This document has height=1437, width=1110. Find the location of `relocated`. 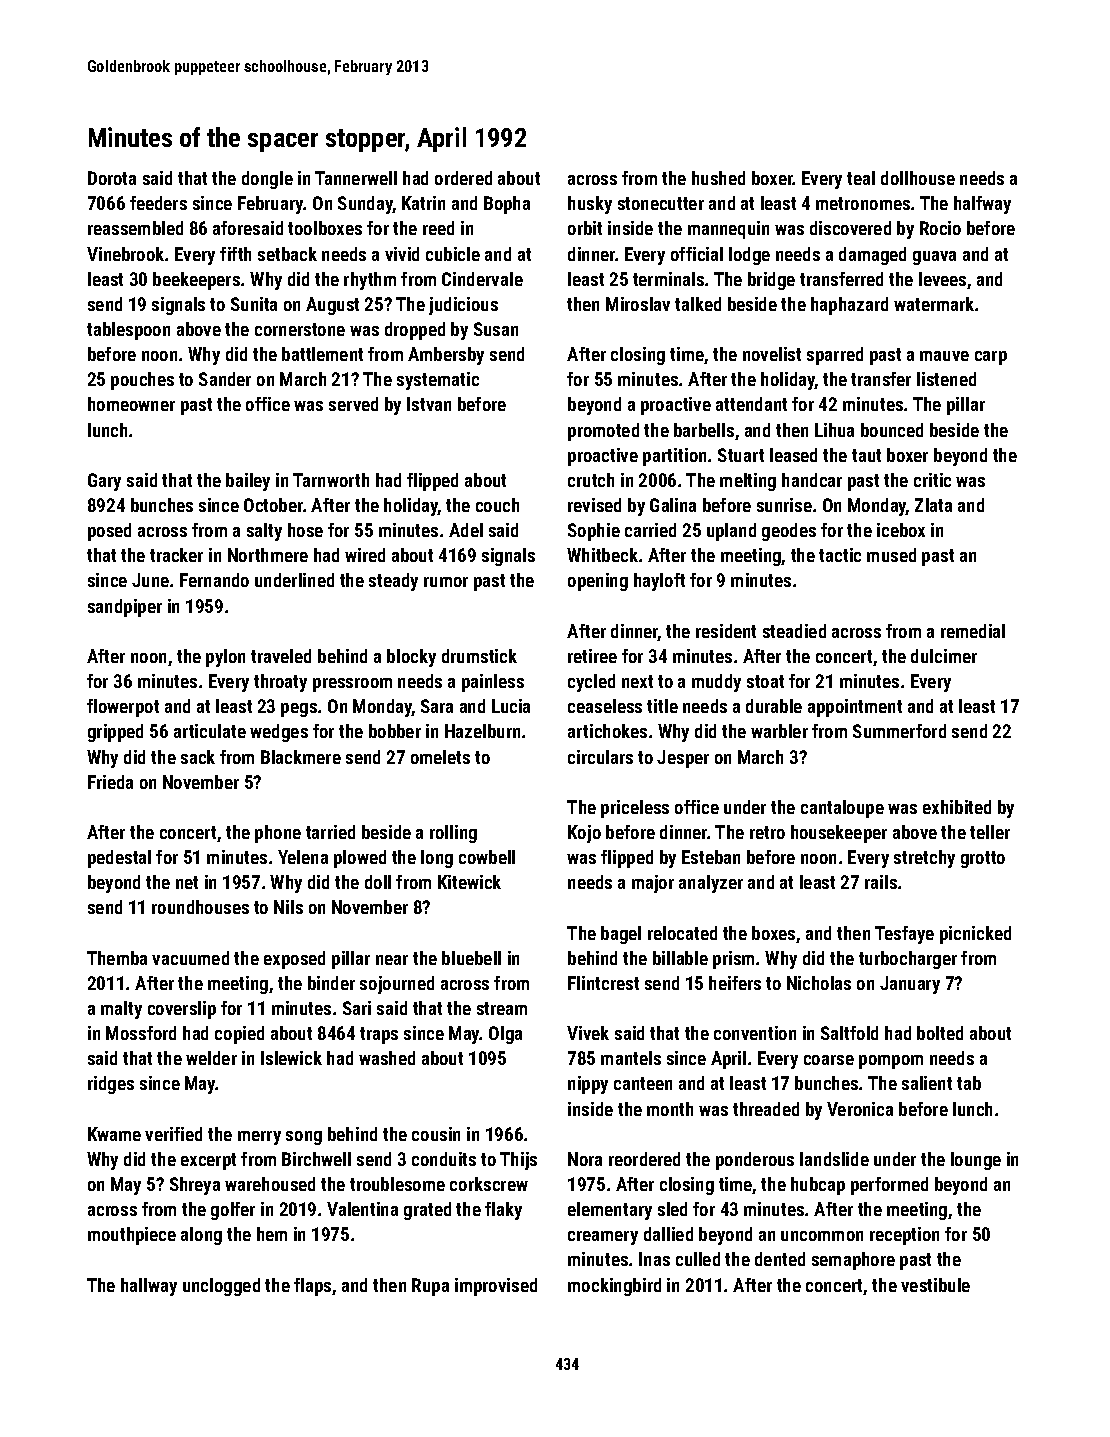

relocated is located at coordinates (682, 933).
